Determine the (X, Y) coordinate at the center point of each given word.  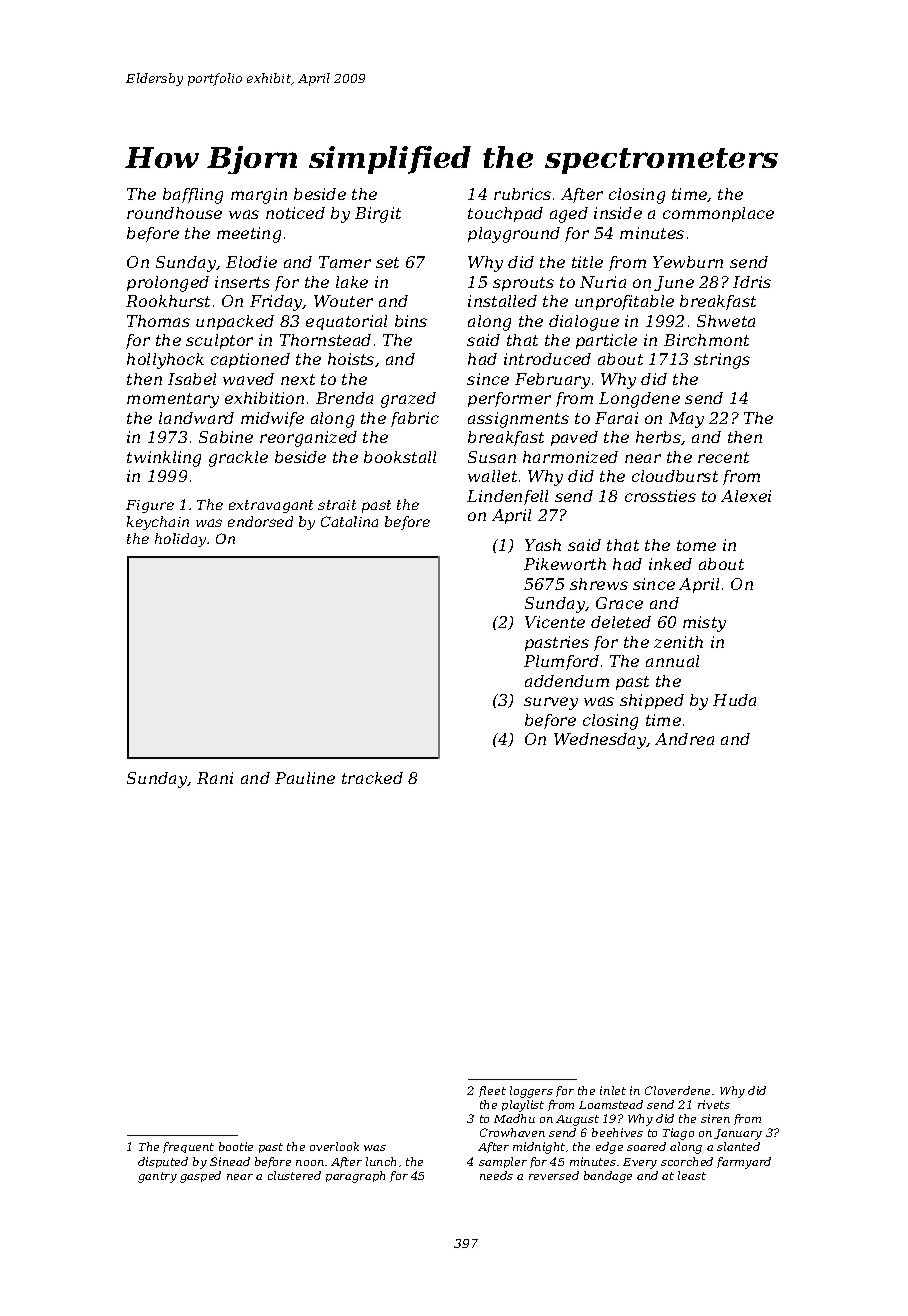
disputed (163, 1162)
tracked (372, 778)
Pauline (305, 778)
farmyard (744, 1163)
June (674, 283)
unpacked (235, 322)
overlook (334, 1146)
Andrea (684, 739)
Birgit (378, 215)
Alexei (746, 496)
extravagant (271, 506)
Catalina (349, 521)
